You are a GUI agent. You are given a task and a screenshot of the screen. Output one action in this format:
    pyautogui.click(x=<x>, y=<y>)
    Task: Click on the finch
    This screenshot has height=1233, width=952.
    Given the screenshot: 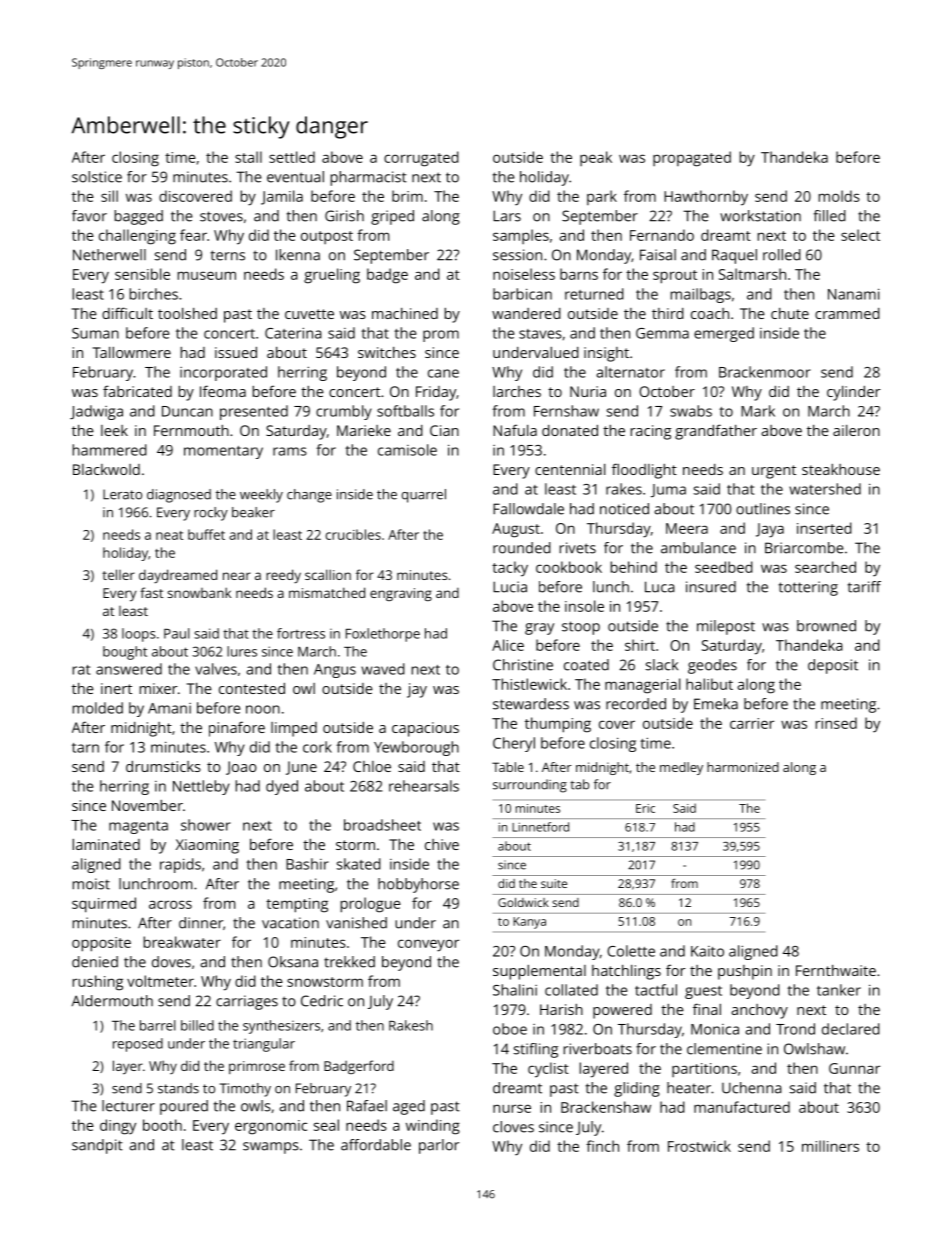 What is the action you would take?
    pyautogui.click(x=602, y=1146)
